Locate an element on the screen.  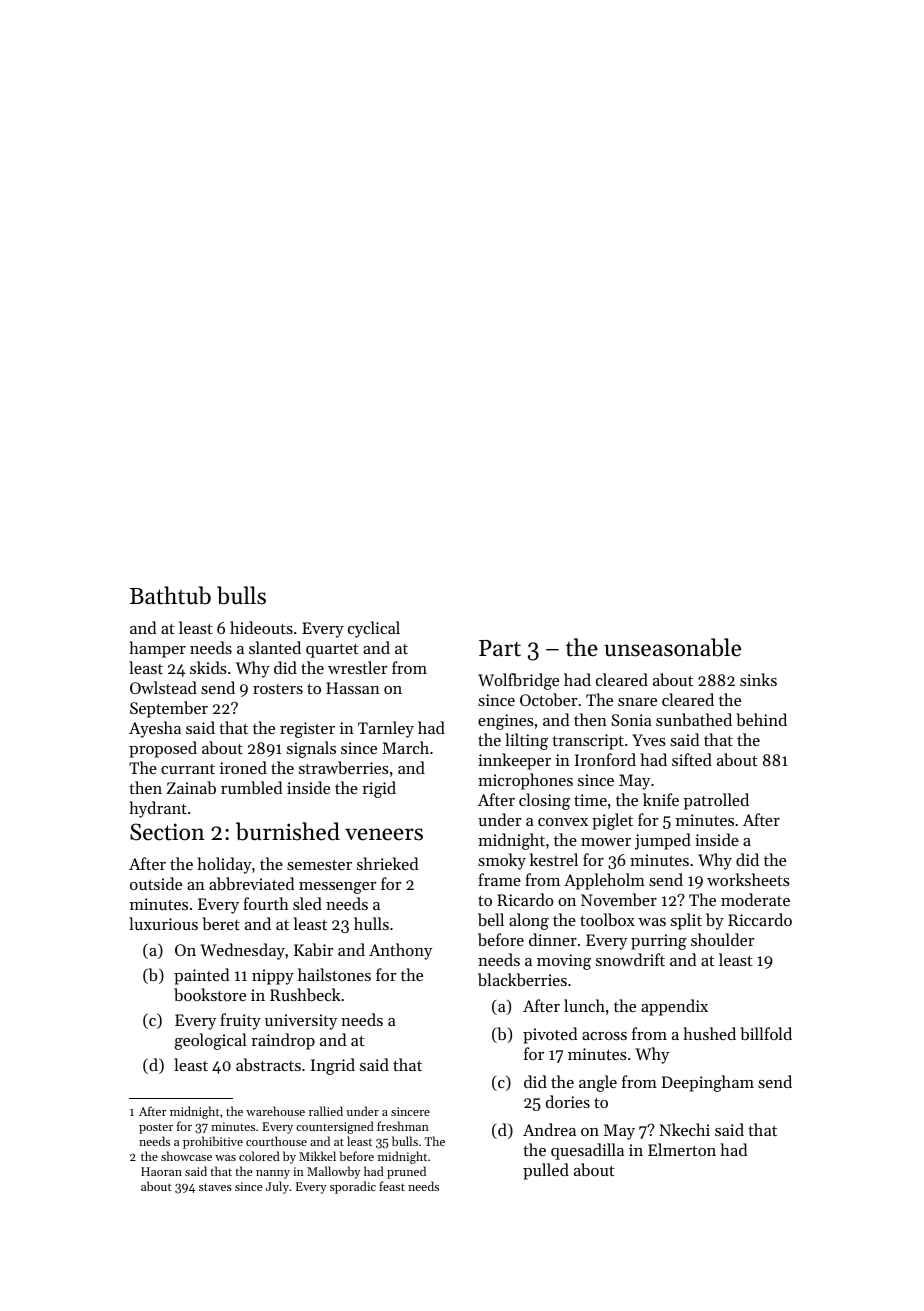
cyclical is located at coordinates (374, 629).
